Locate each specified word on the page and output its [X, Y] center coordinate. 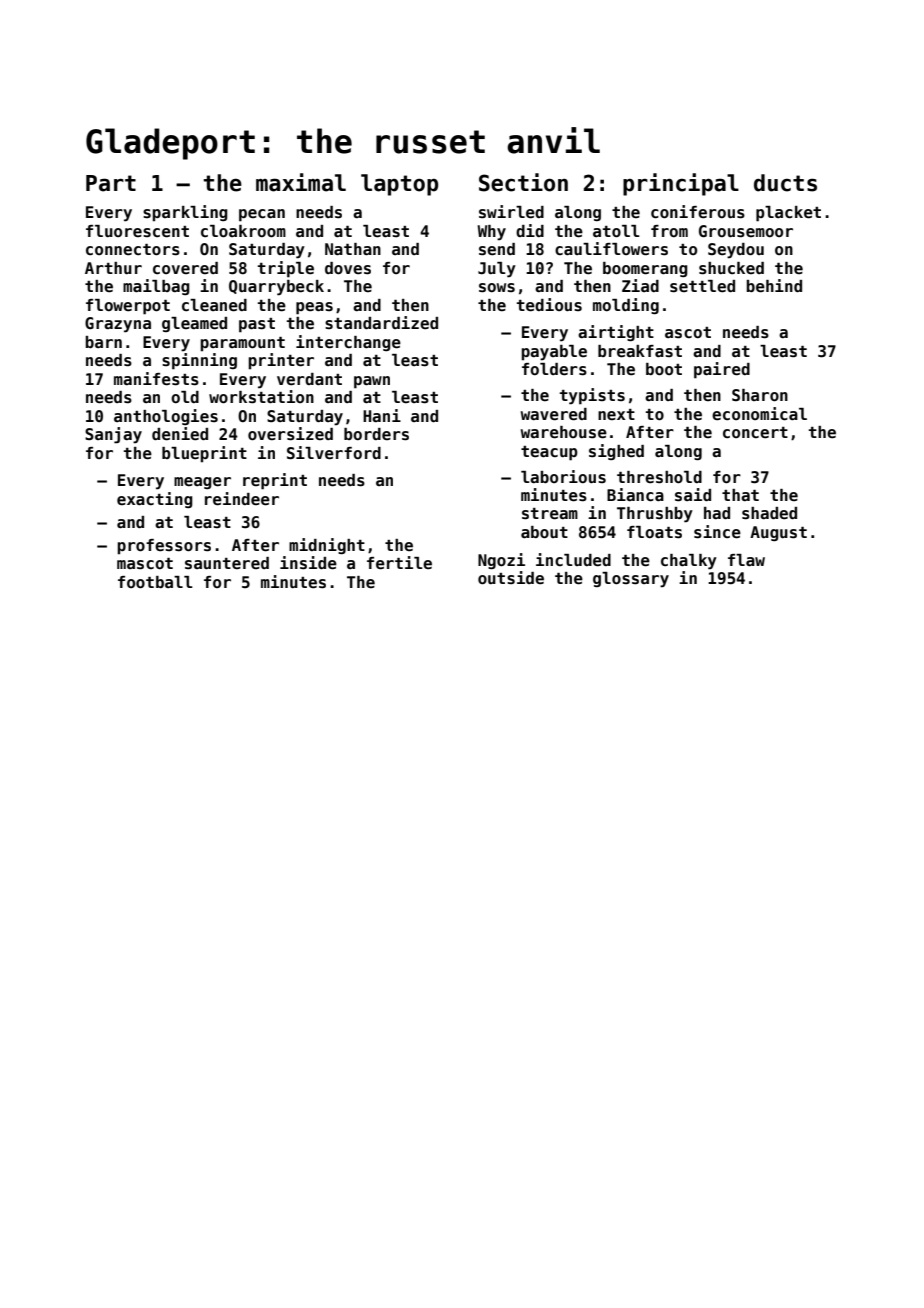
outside [511, 578]
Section [523, 182]
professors [164, 546]
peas [314, 308]
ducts [785, 183]
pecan [262, 215]
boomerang [645, 269]
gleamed [194, 324]
